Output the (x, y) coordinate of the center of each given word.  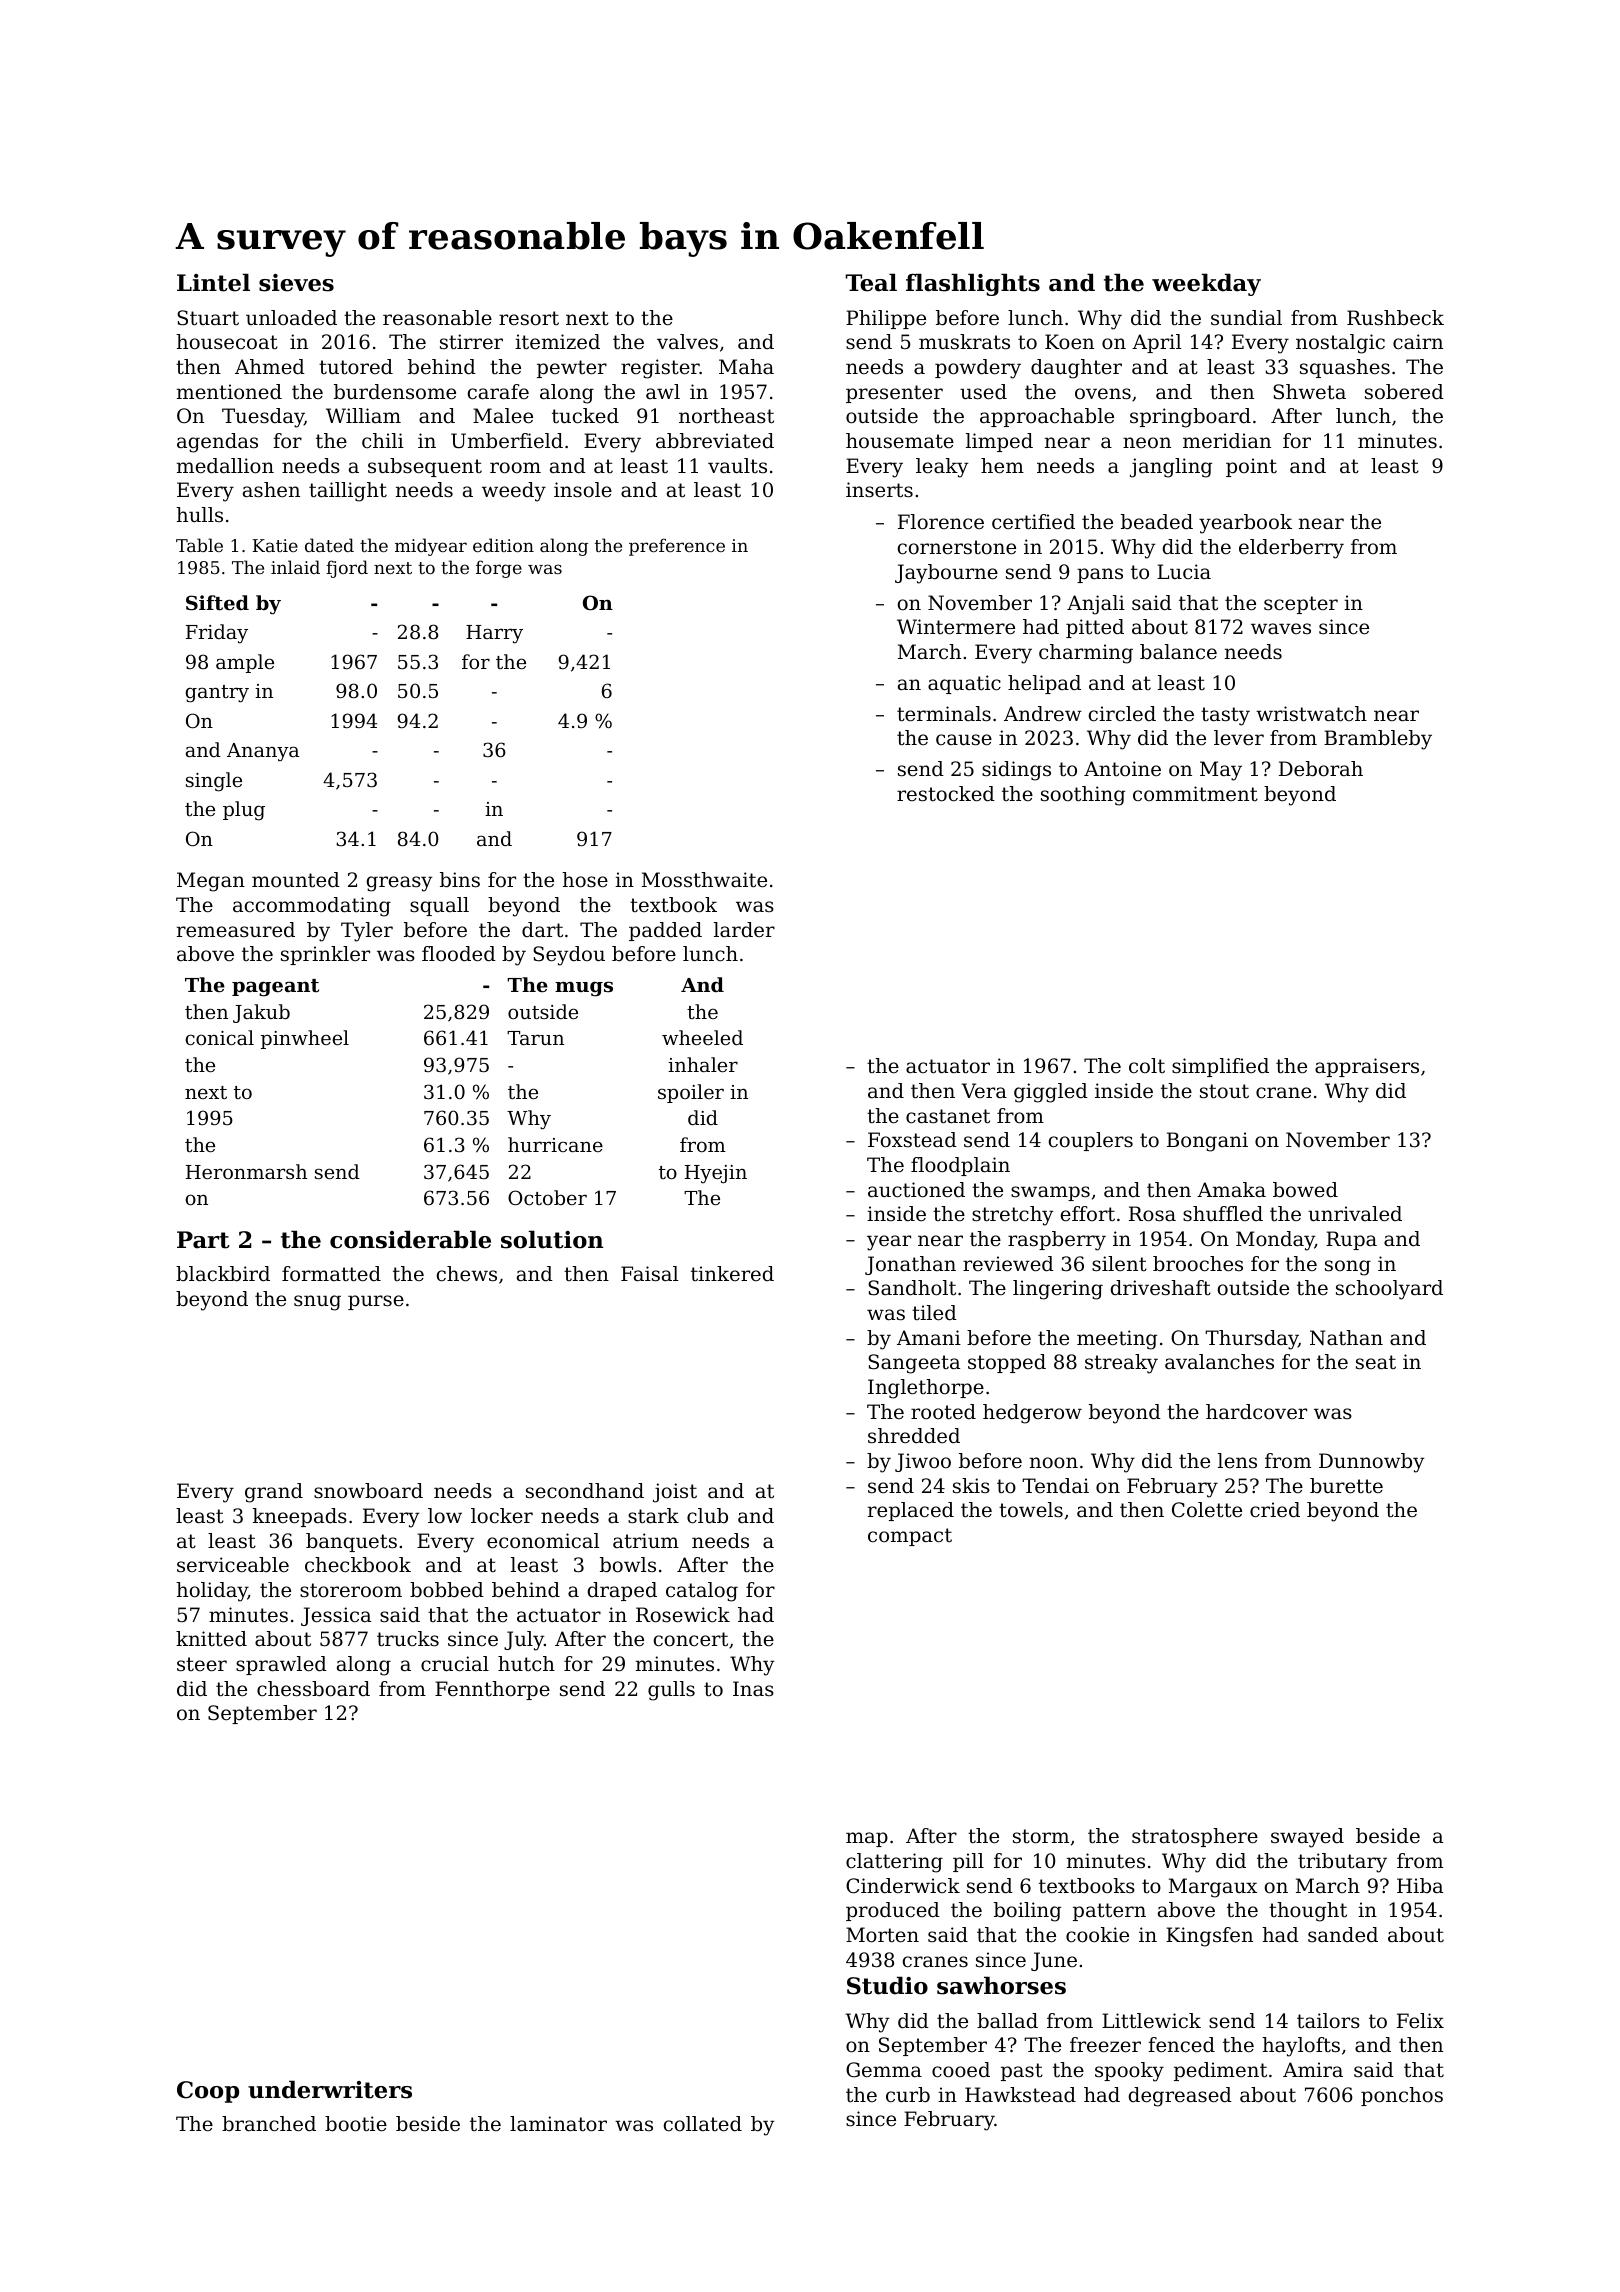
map (867, 1839)
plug (244, 811)
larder (744, 930)
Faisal (649, 1274)
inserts (879, 490)
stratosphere (1195, 1837)
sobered (1404, 392)
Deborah (1321, 769)
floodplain (960, 1166)
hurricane (555, 1144)
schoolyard (1389, 1290)
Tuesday (263, 418)
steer (202, 1664)
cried (1275, 1510)
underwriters (330, 2089)
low (445, 1516)
